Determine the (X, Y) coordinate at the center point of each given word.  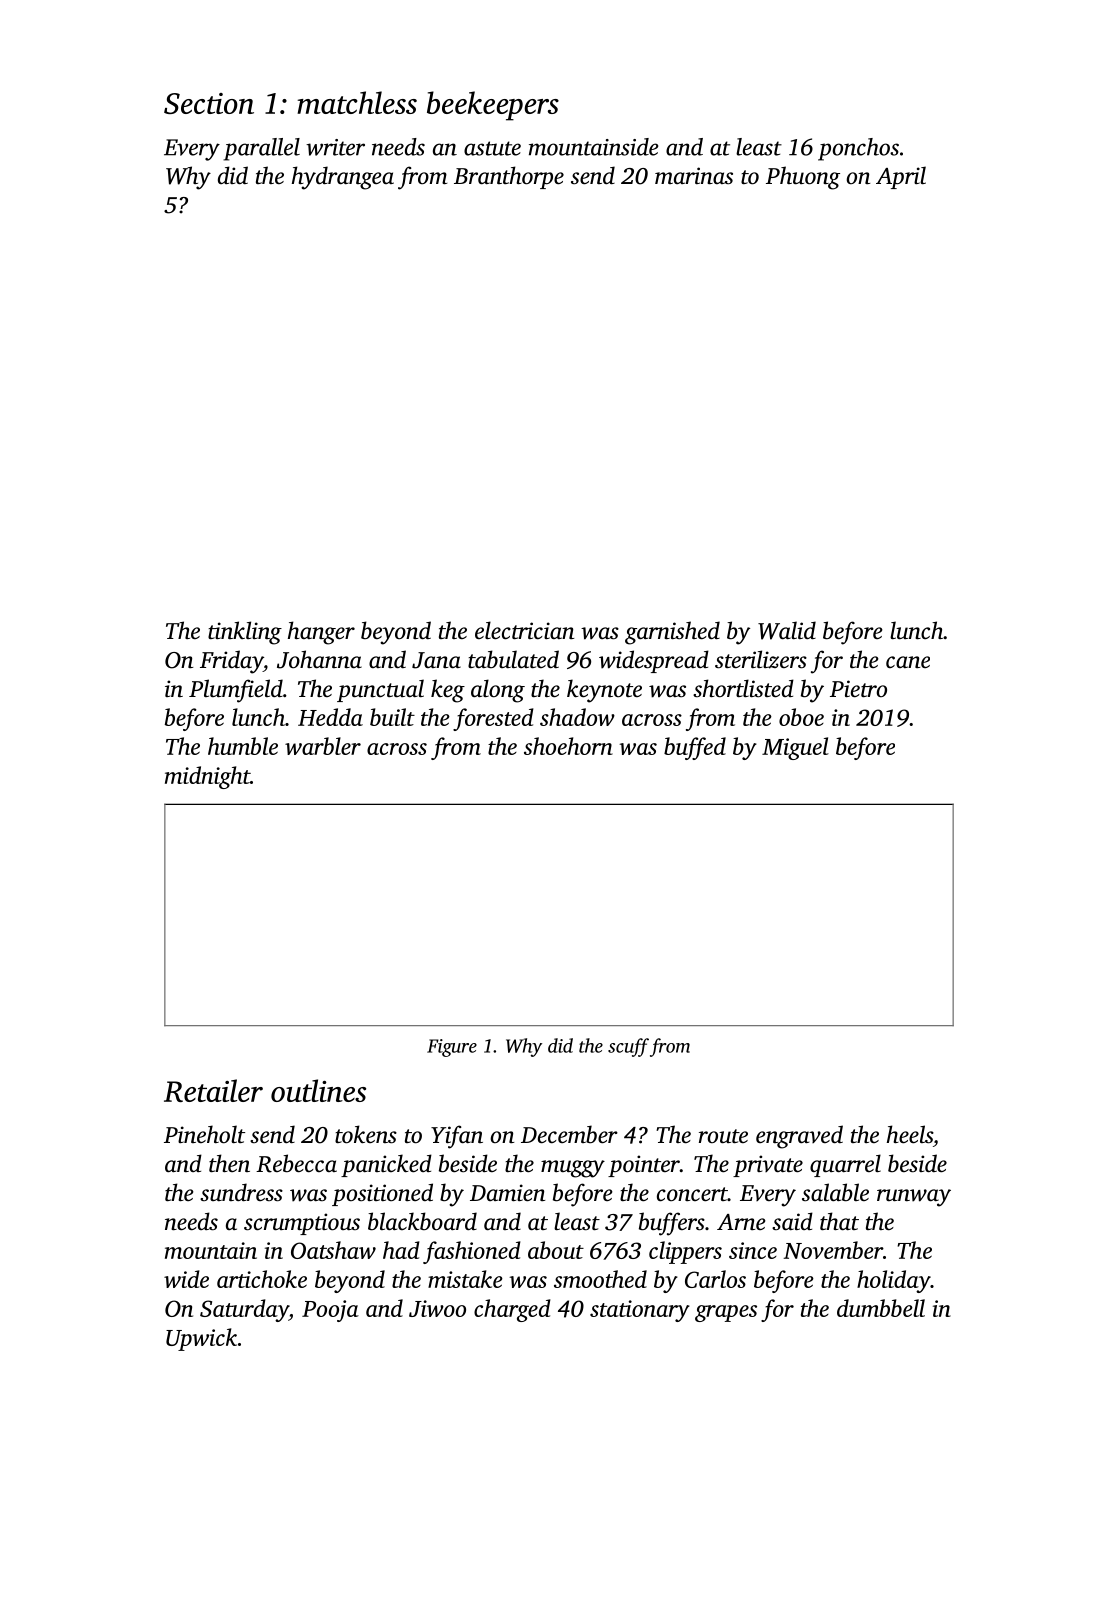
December (569, 1134)
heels (910, 1134)
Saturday (244, 1310)
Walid (787, 630)
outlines (318, 1090)
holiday (894, 1281)
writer (335, 147)
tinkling (245, 633)
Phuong (803, 178)
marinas (694, 176)
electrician (524, 630)
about (556, 1250)
